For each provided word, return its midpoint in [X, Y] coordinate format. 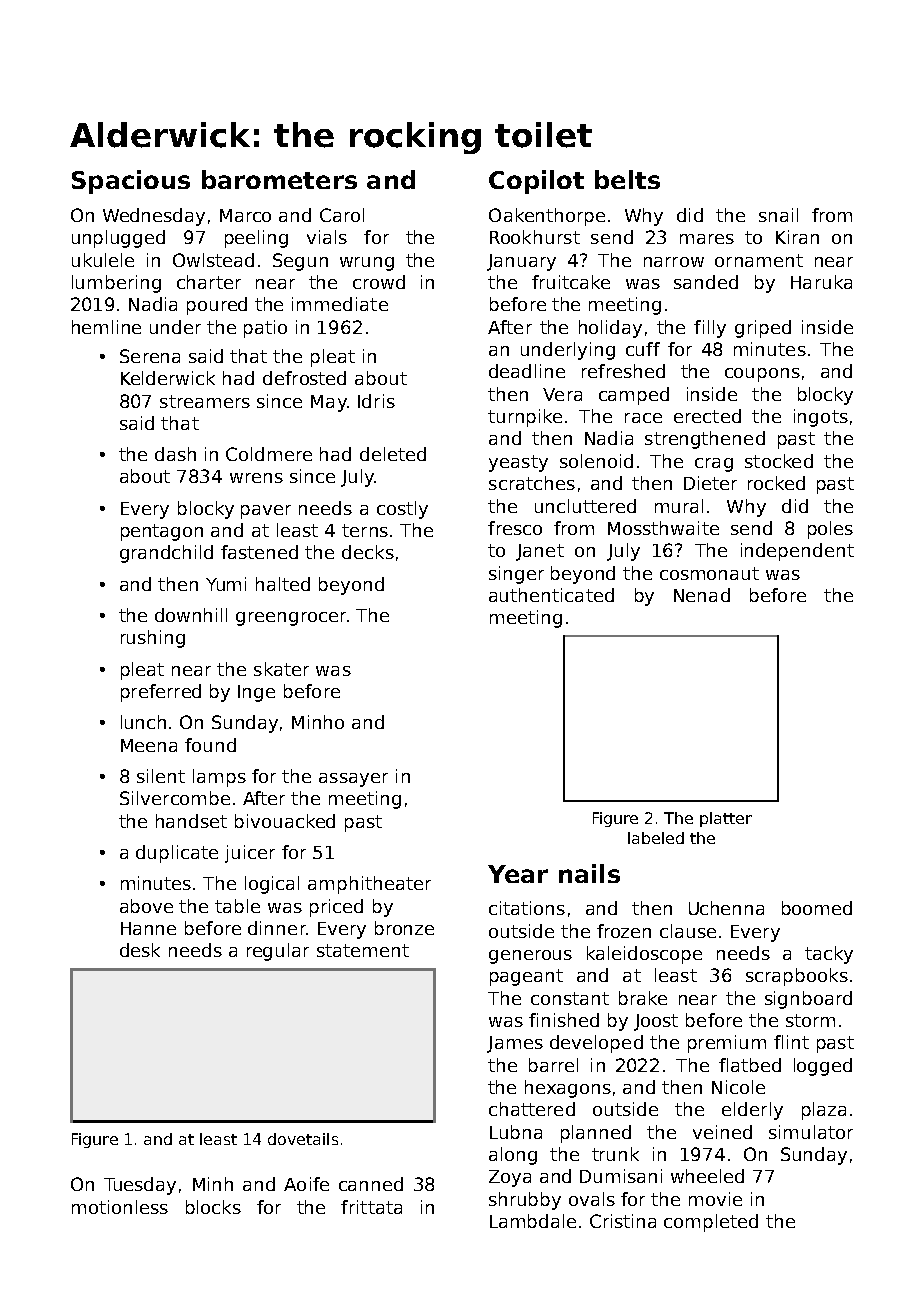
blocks [213, 1207]
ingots [821, 418]
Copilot [536, 182]
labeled [656, 838]
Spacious [131, 182]
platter [726, 819]
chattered [532, 1109]
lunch [143, 722]
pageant [526, 977]
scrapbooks [797, 977]
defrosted [304, 378]
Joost [656, 1022]
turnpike [525, 418]
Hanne [148, 928]
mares [707, 239]
